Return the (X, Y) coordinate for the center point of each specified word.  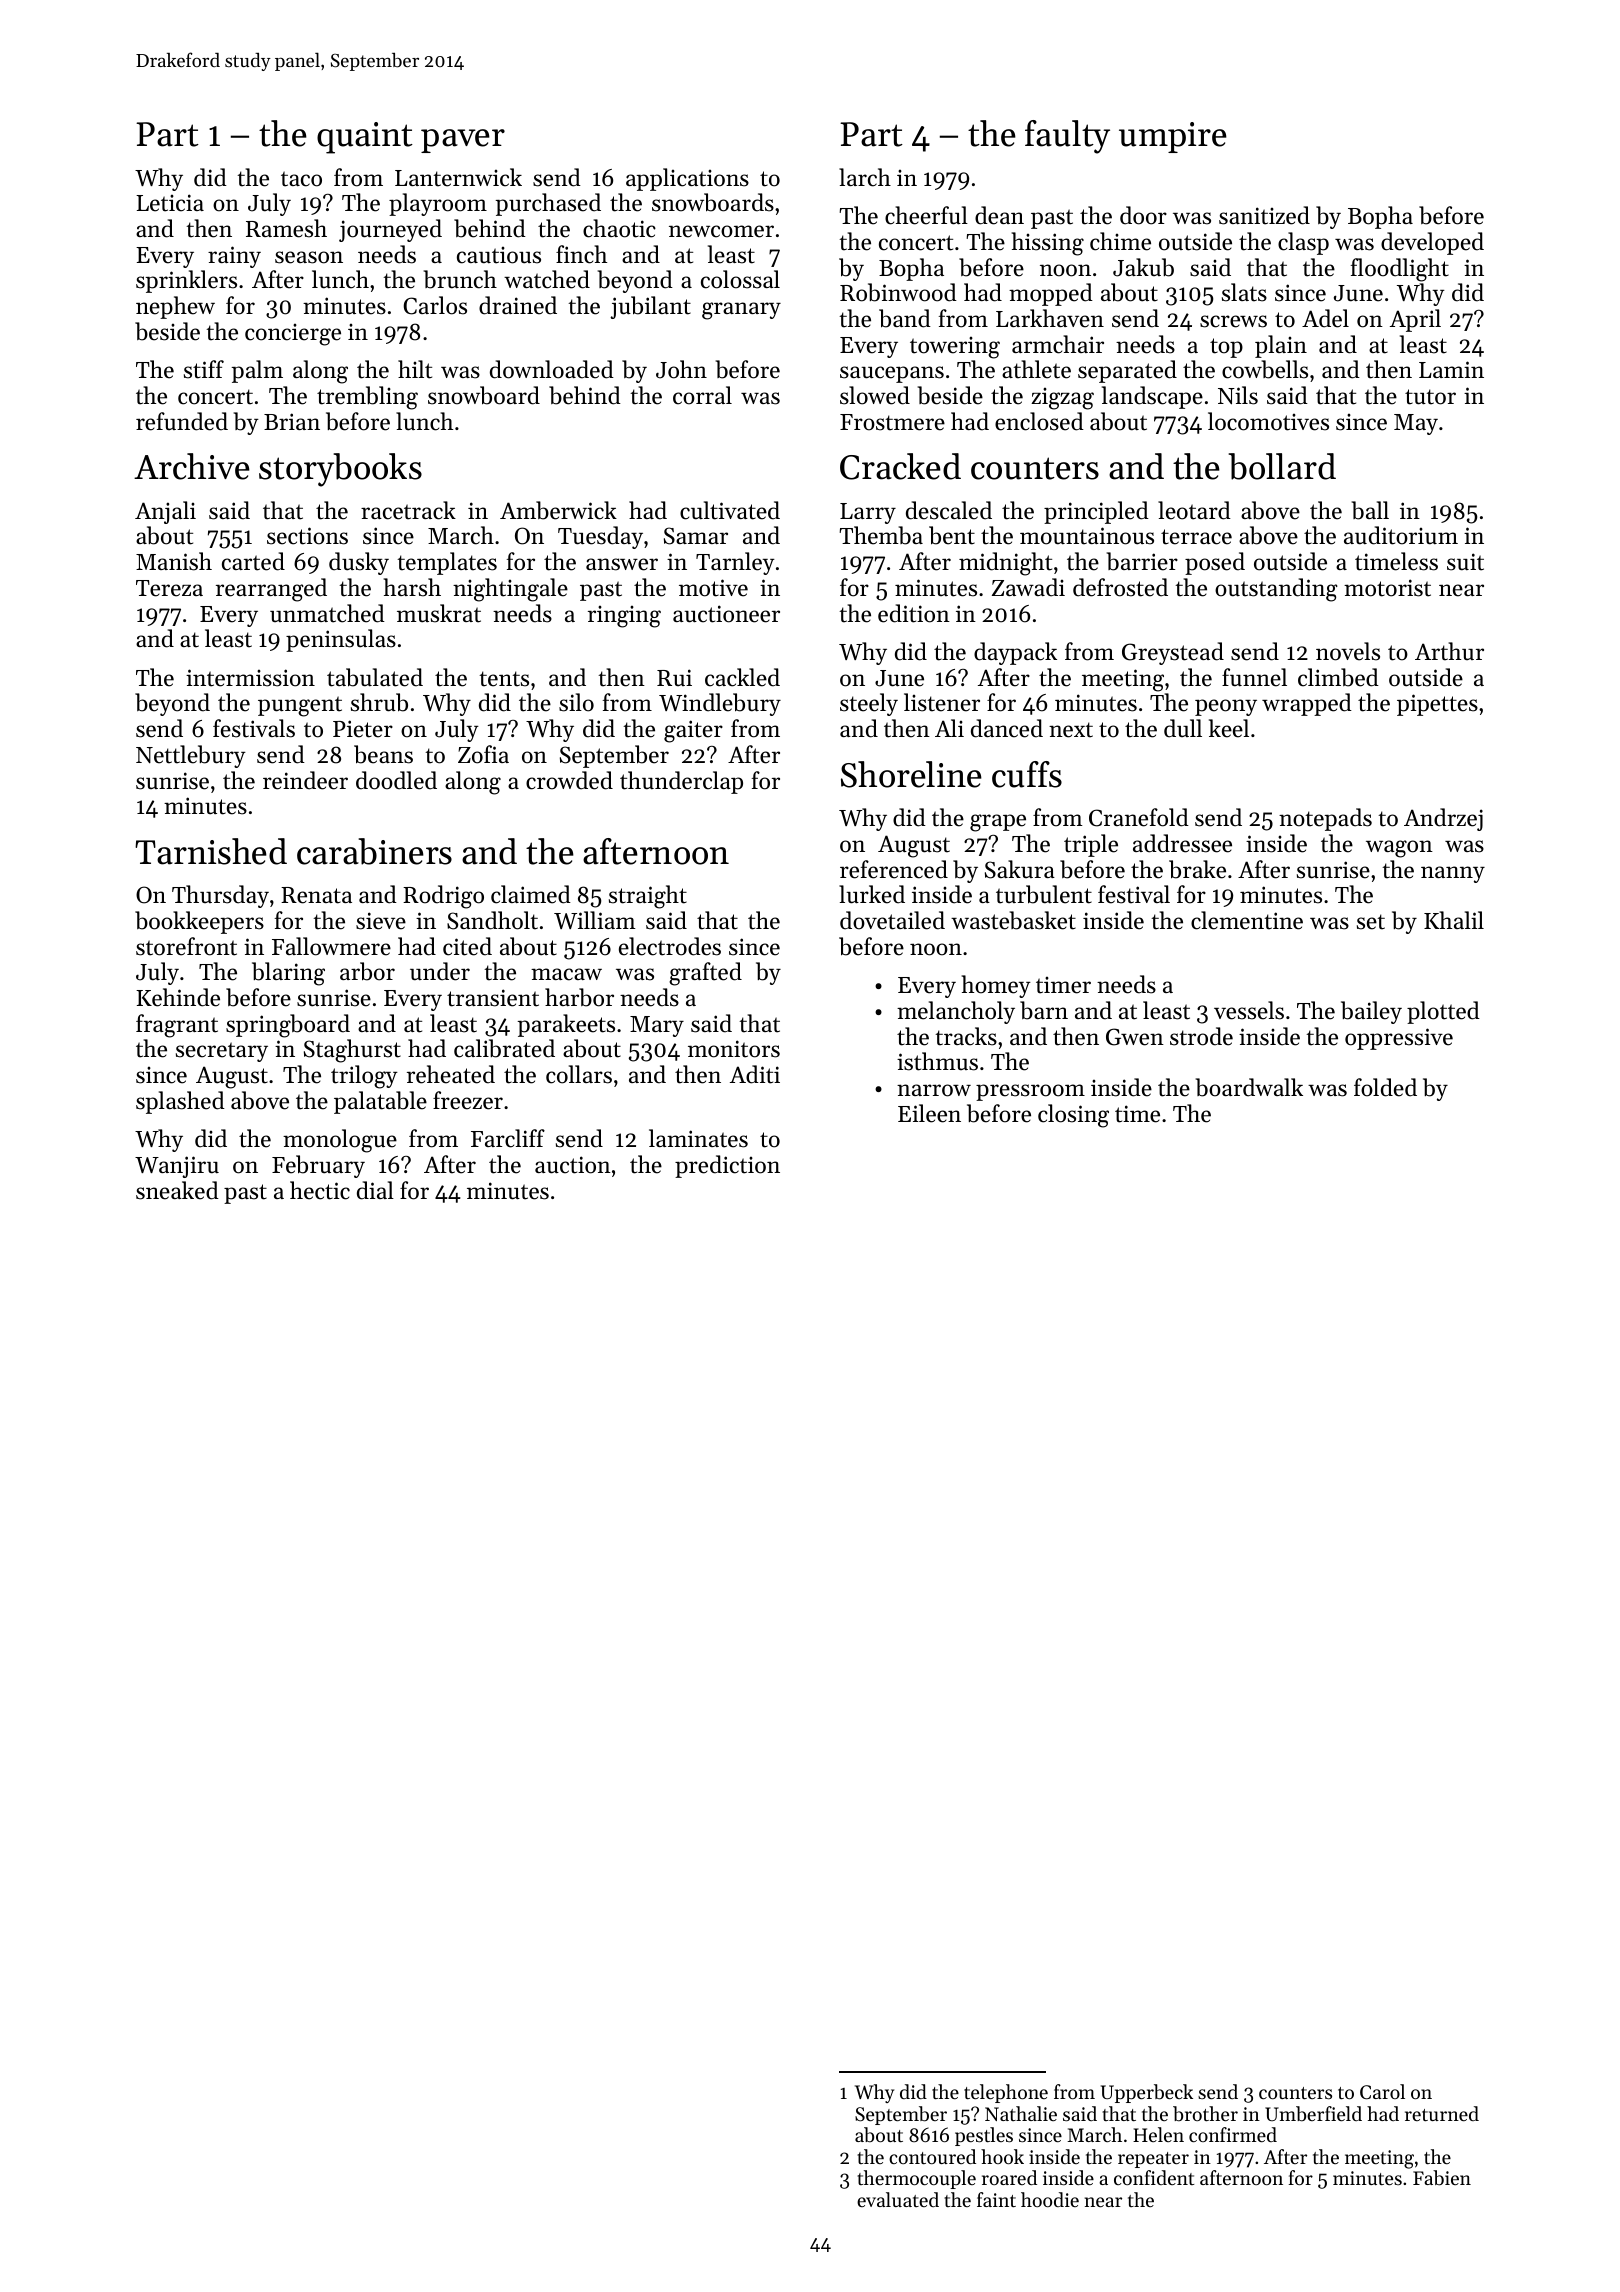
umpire (1173, 137)
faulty (1067, 137)
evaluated (898, 2199)
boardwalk (1249, 1087)
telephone (1006, 2093)
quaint (365, 138)
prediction (727, 1166)
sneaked (177, 1190)
